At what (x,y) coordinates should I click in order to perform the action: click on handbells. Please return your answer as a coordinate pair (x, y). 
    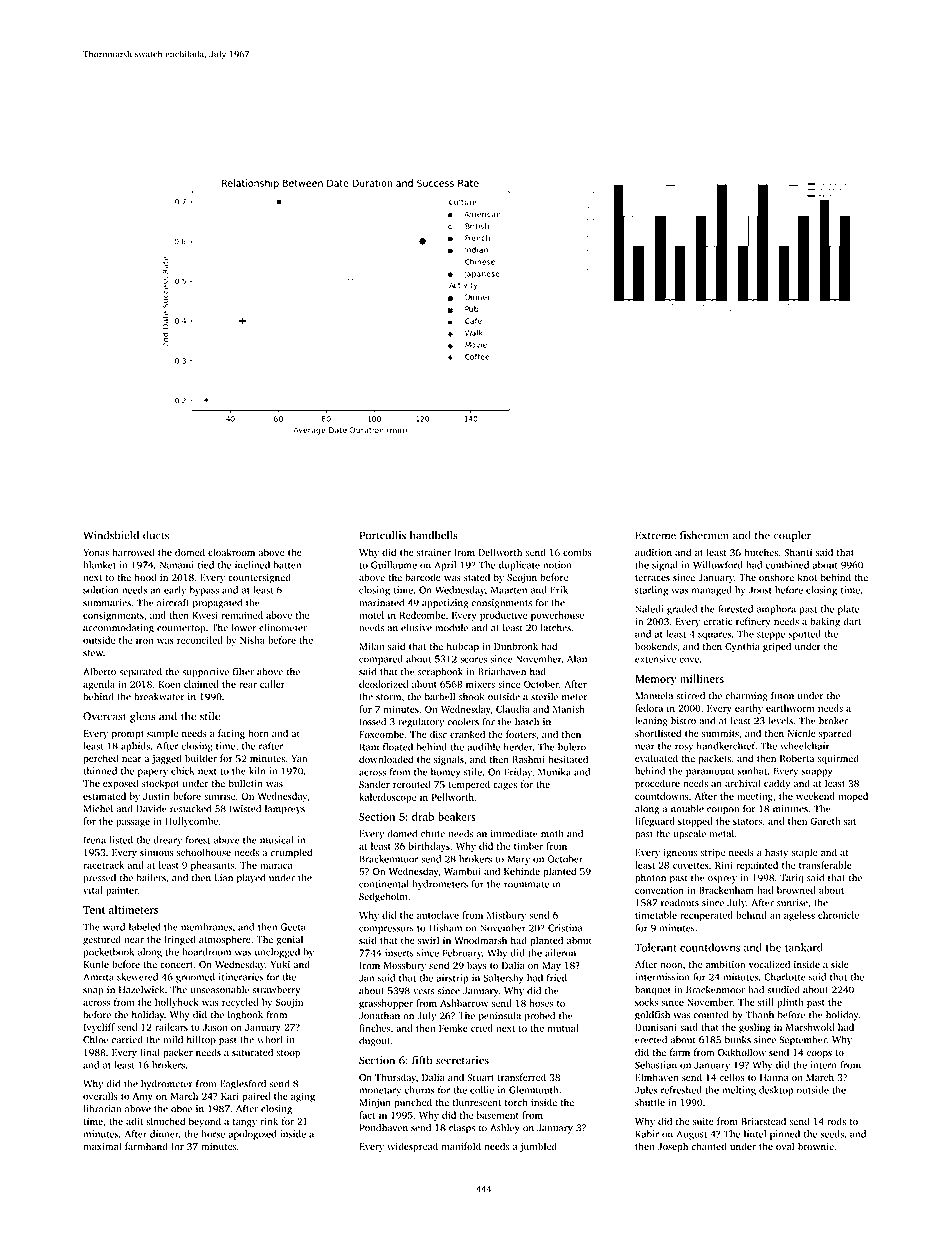
    Looking at the image, I should click on (433, 535).
